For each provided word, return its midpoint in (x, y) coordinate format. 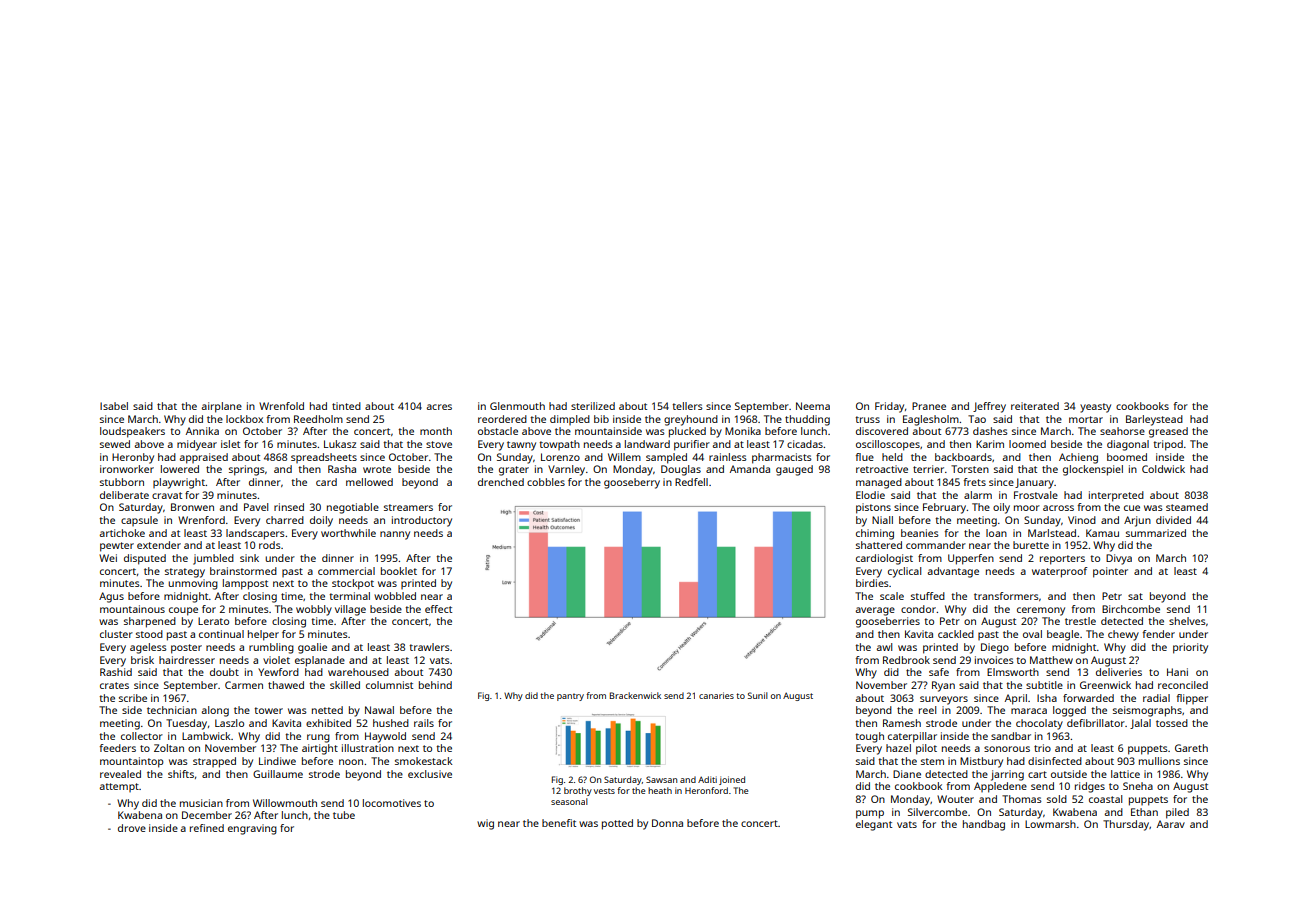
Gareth (1191, 748)
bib (601, 419)
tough (869, 737)
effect (438, 609)
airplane (222, 407)
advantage (953, 572)
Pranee (929, 406)
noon (351, 762)
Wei (108, 558)
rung (318, 738)
